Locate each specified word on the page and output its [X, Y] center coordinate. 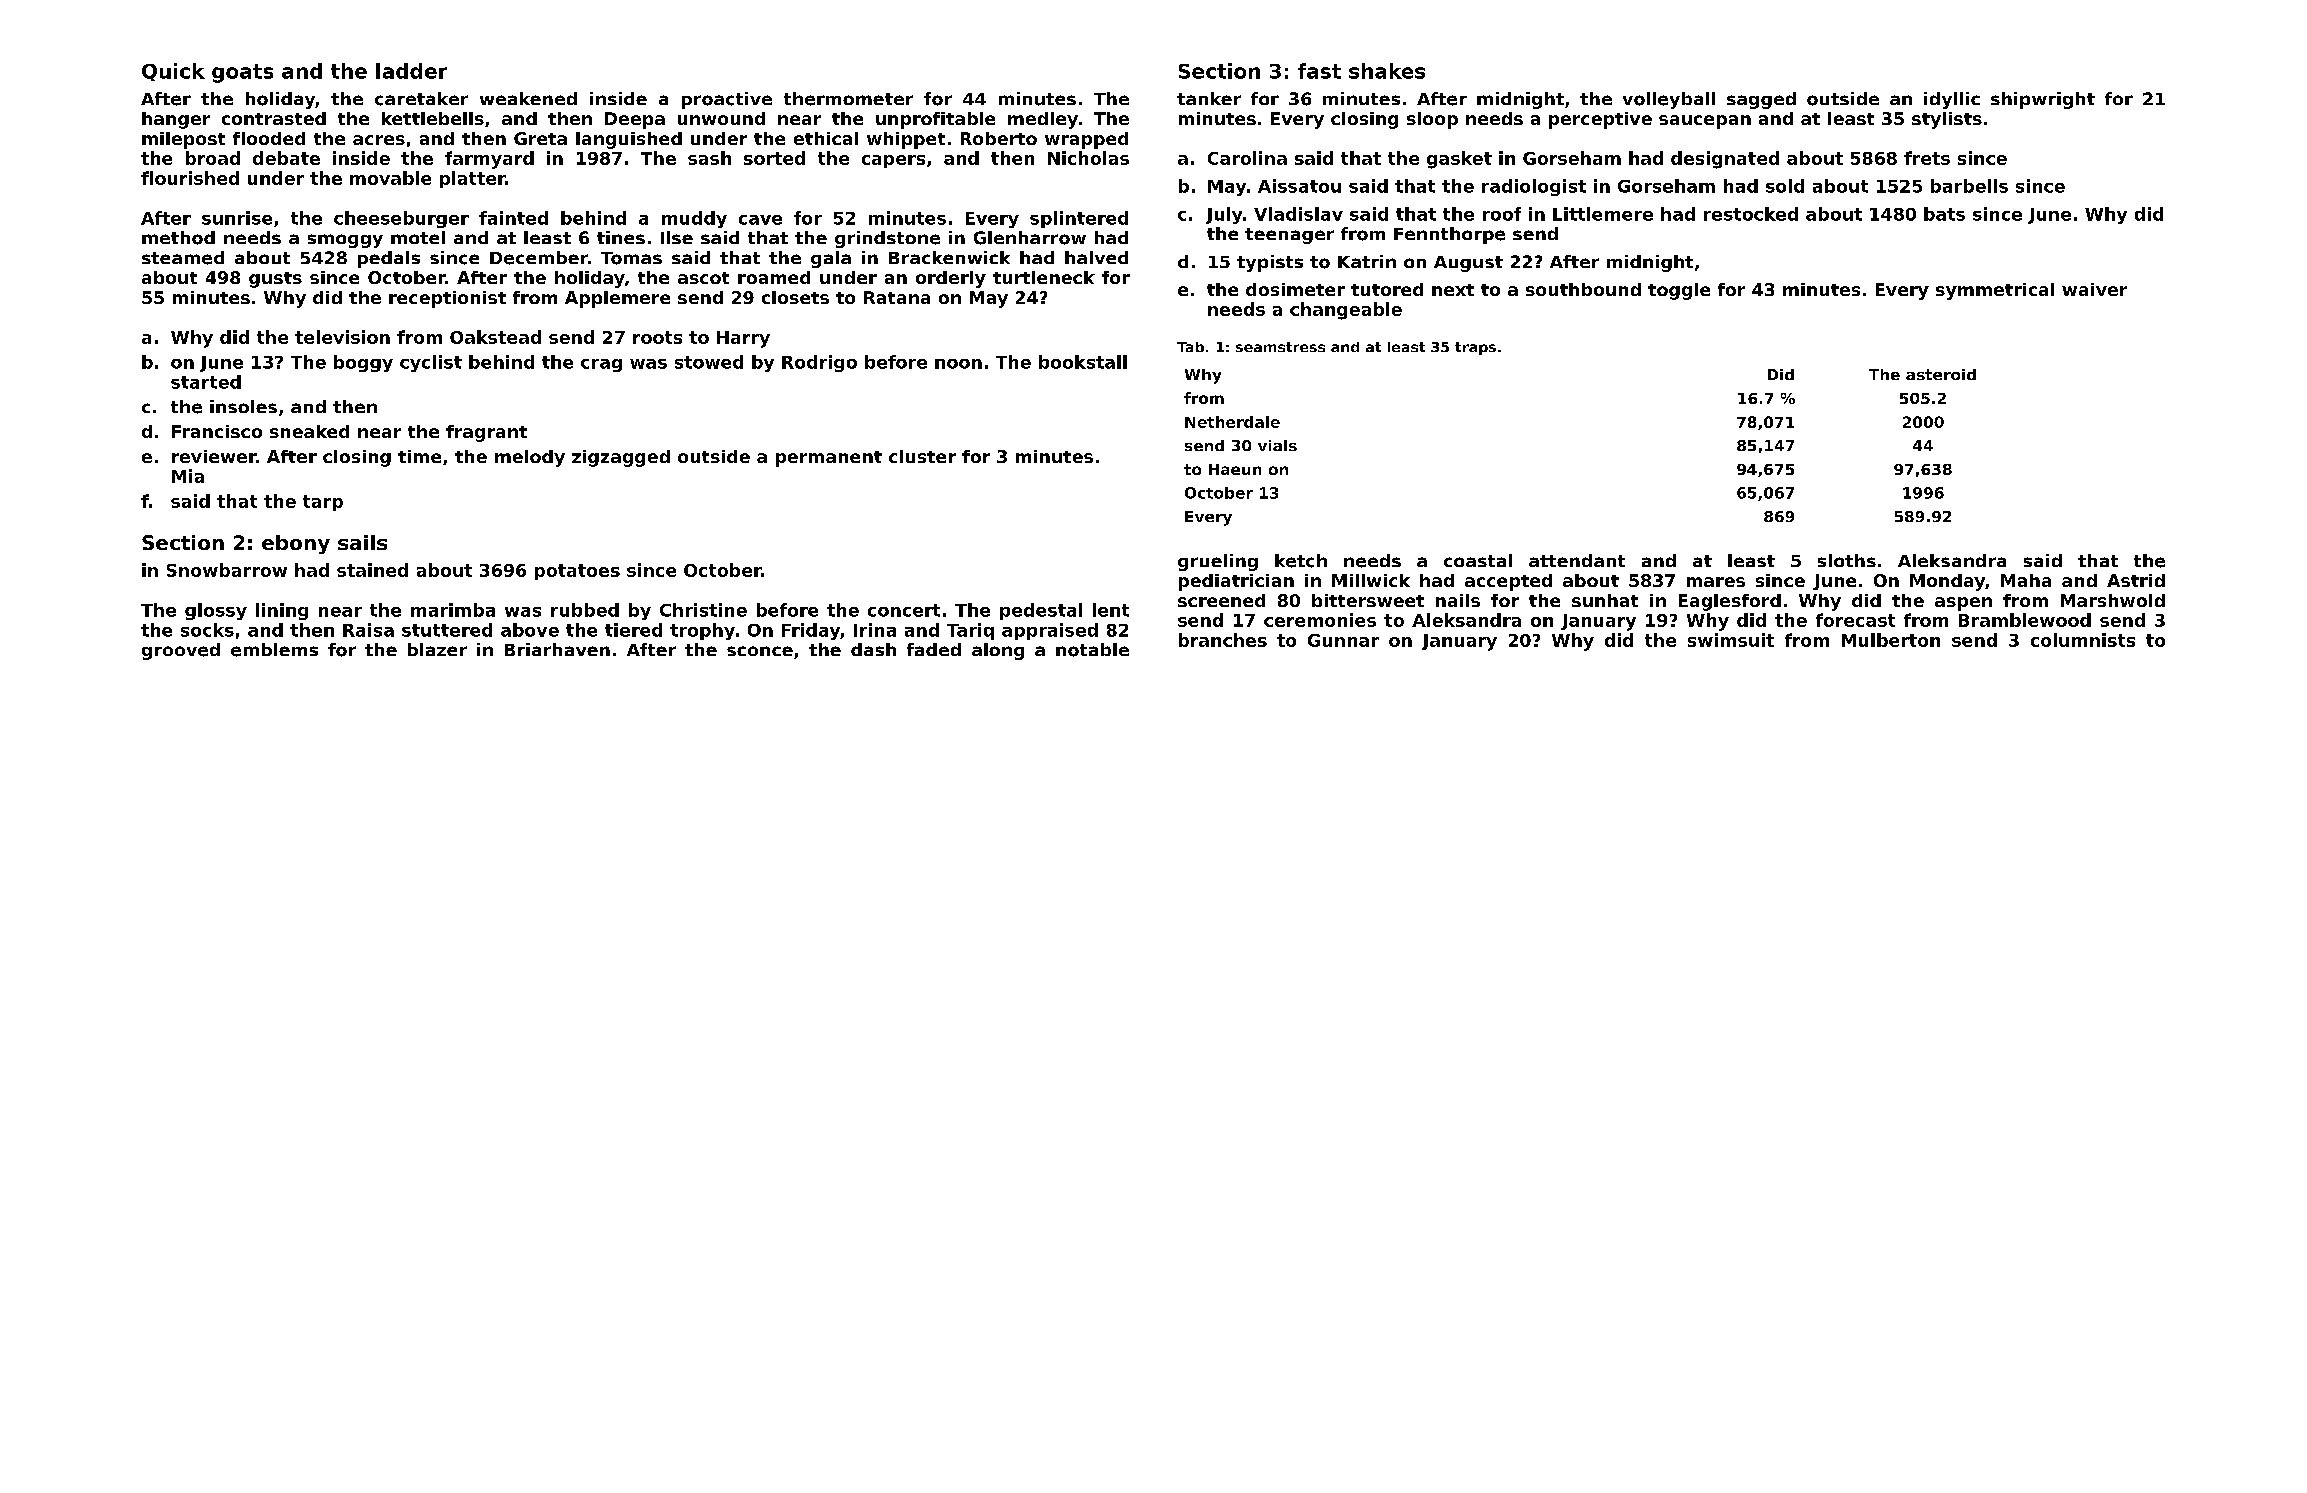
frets [1927, 158]
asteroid [1941, 374]
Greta [540, 138]
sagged [1761, 100]
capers [893, 161]
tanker [1209, 98]
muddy [694, 219]
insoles [243, 406]
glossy [216, 611]
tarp [323, 503]
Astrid [2136, 580]
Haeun [1235, 469]
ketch [1301, 561]
